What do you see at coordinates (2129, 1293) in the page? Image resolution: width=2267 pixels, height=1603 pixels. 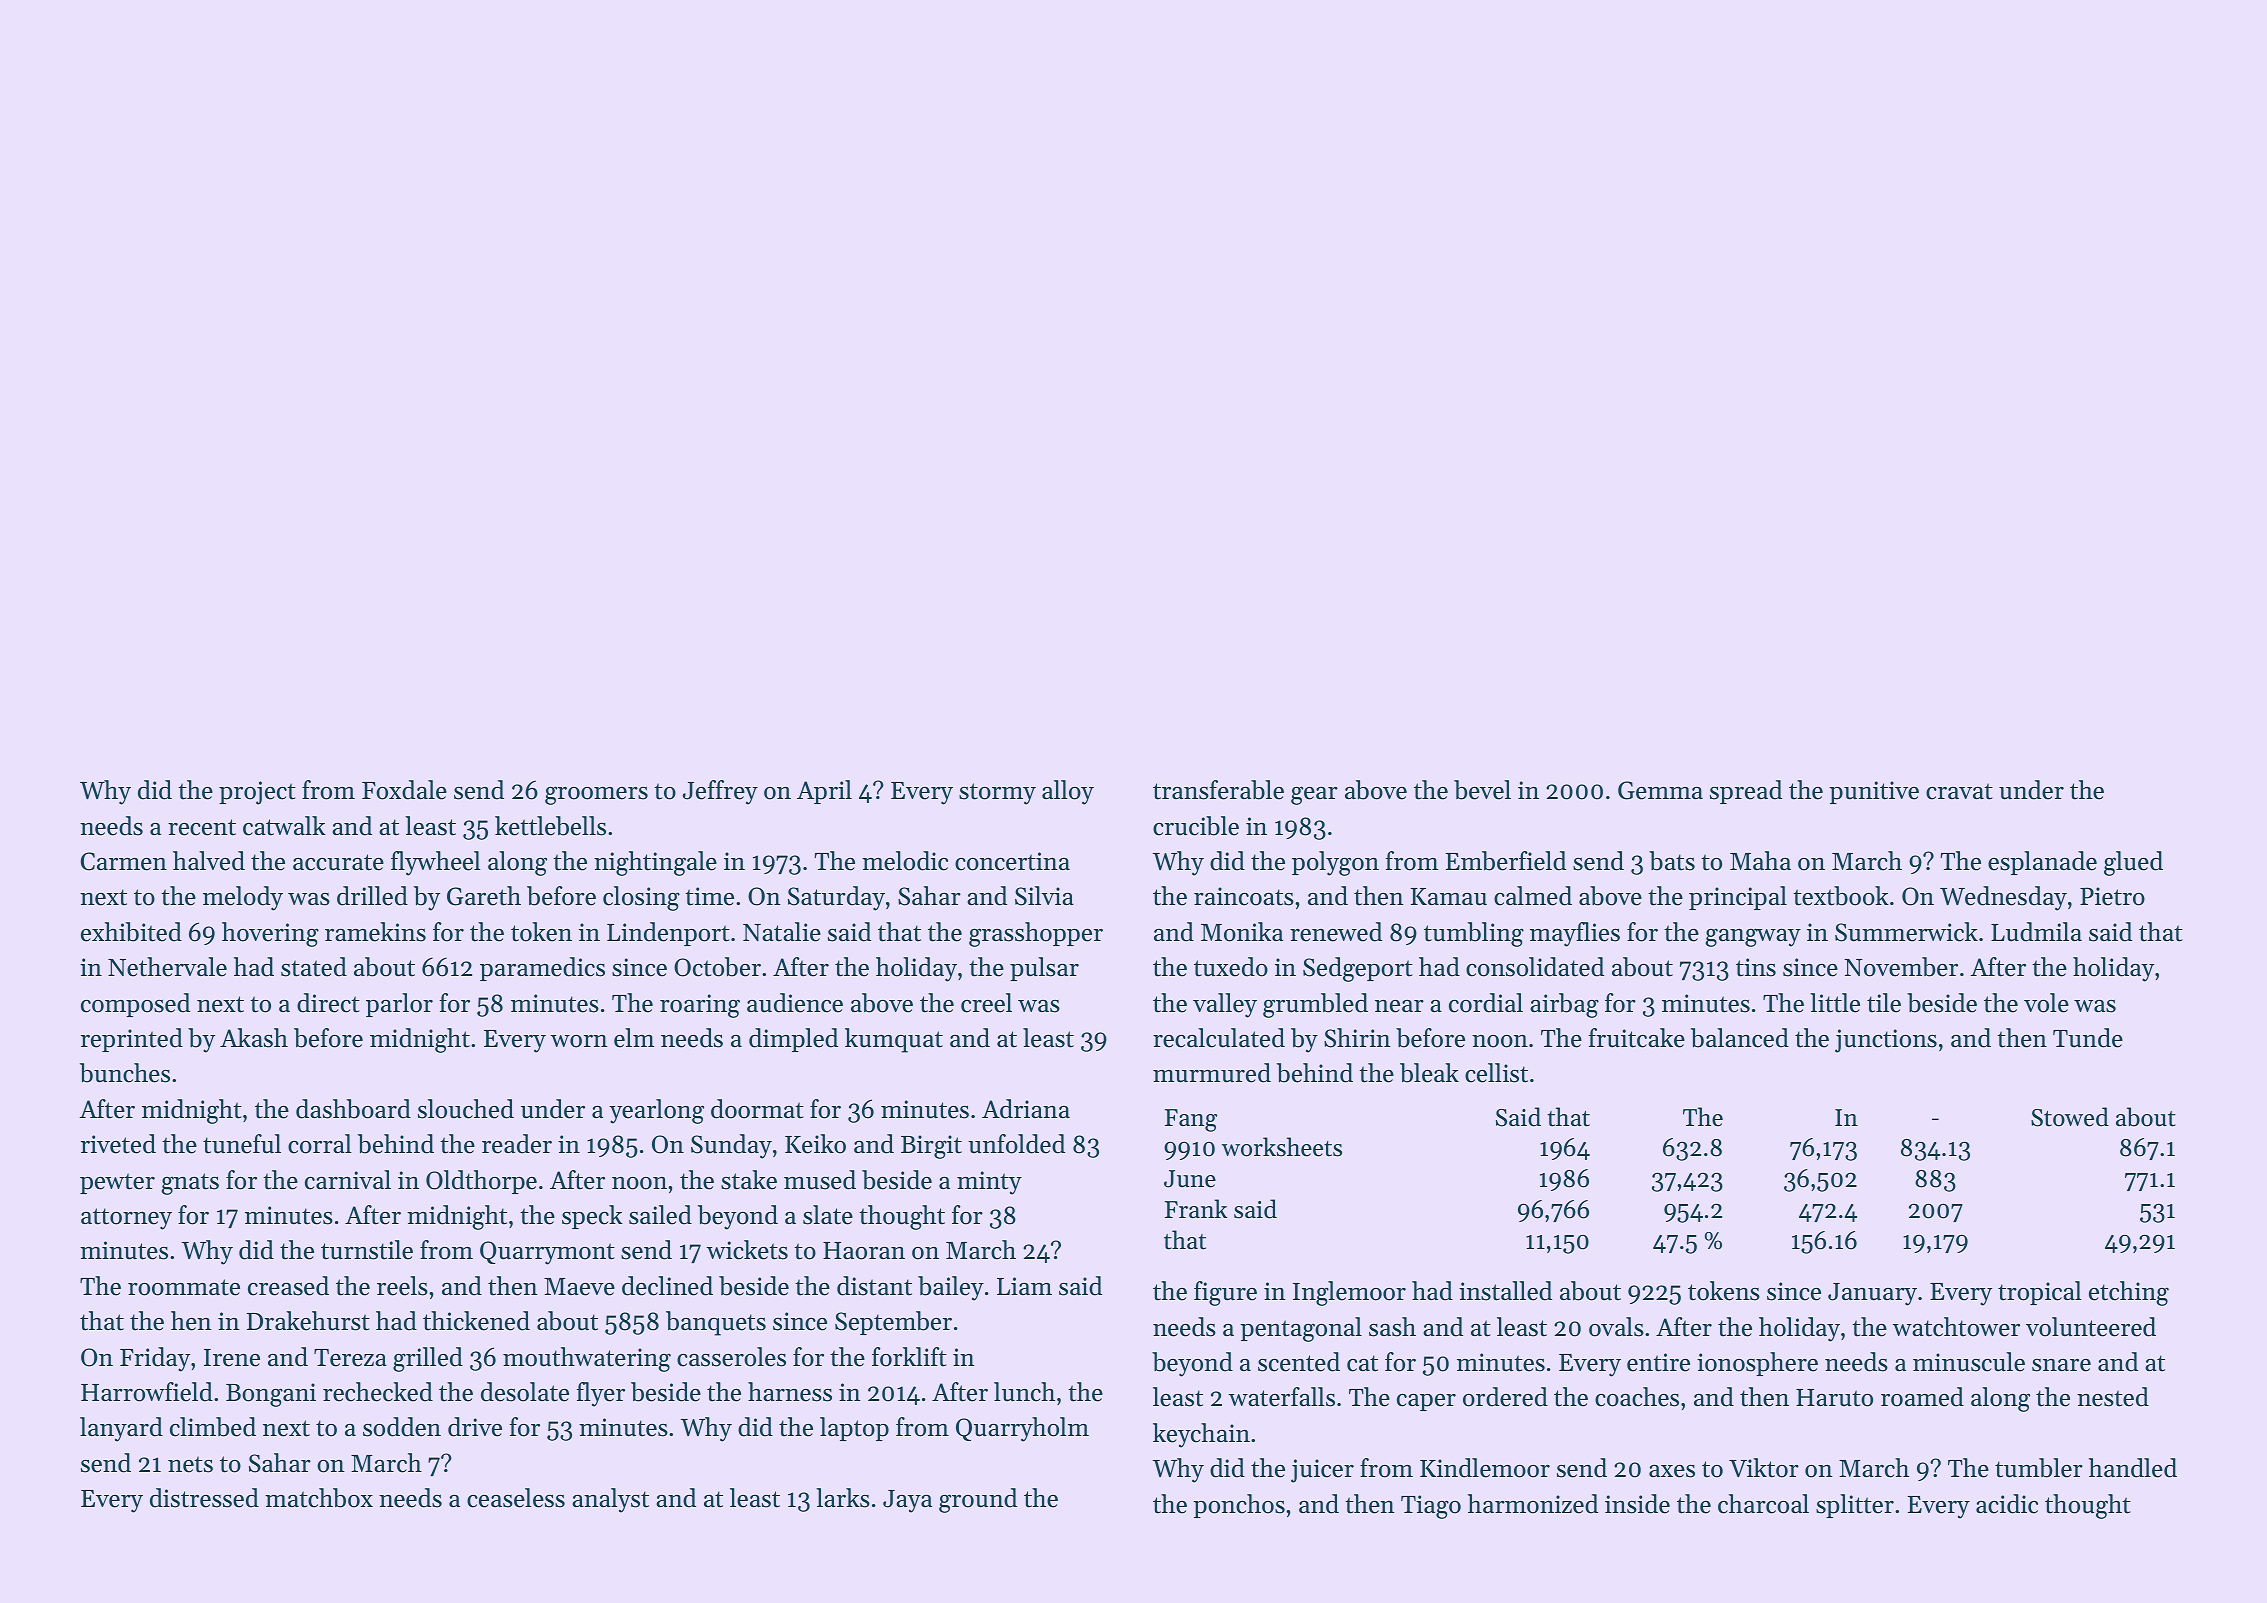 I see `etching` at bounding box center [2129, 1293].
